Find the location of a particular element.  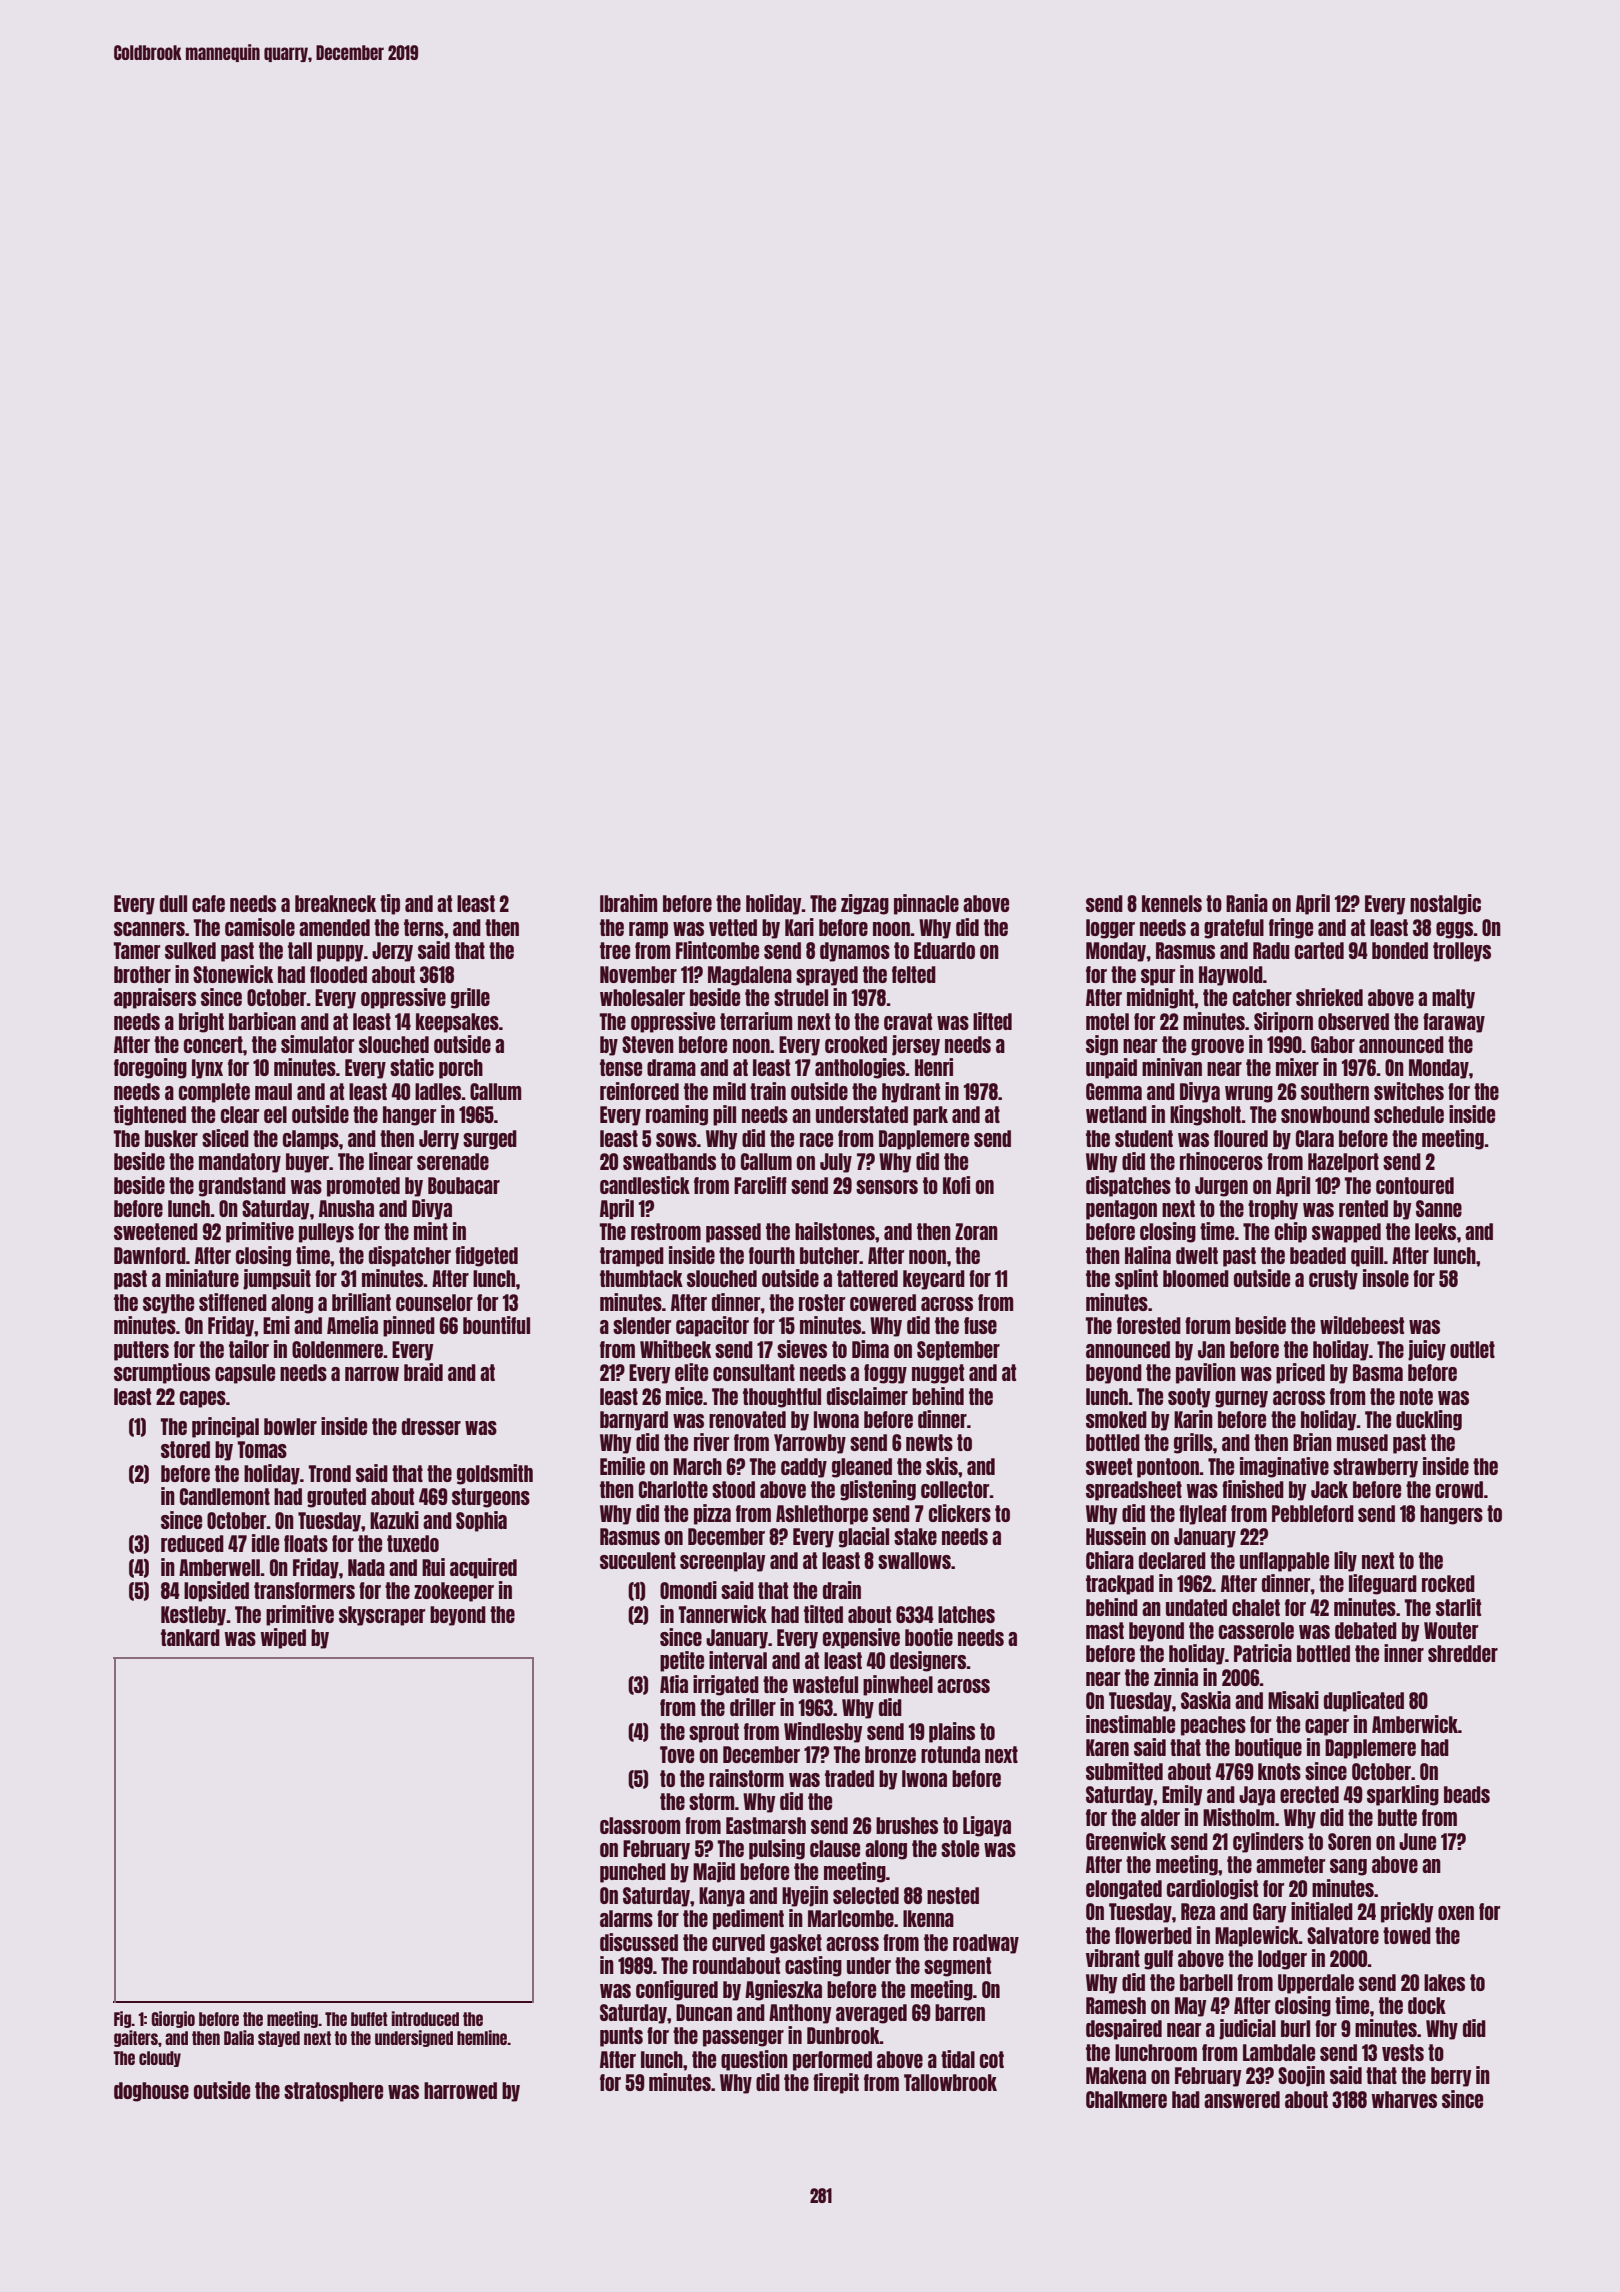

Chalkmere is located at coordinates (1126, 2099).
